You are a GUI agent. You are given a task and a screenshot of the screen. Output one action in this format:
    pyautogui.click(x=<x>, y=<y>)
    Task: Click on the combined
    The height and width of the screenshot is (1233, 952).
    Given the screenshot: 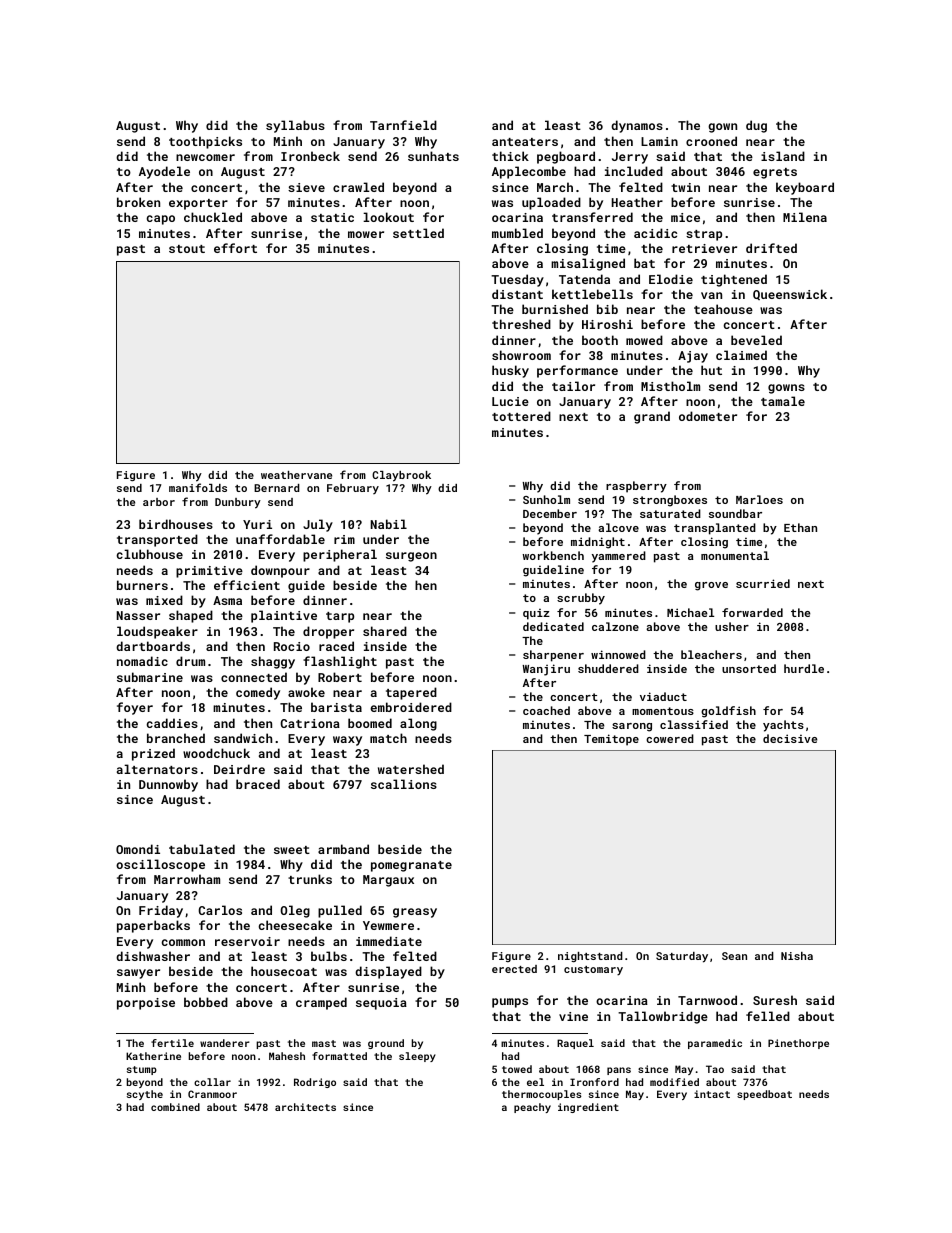 What is the action you would take?
    pyautogui.click(x=175, y=1107)
